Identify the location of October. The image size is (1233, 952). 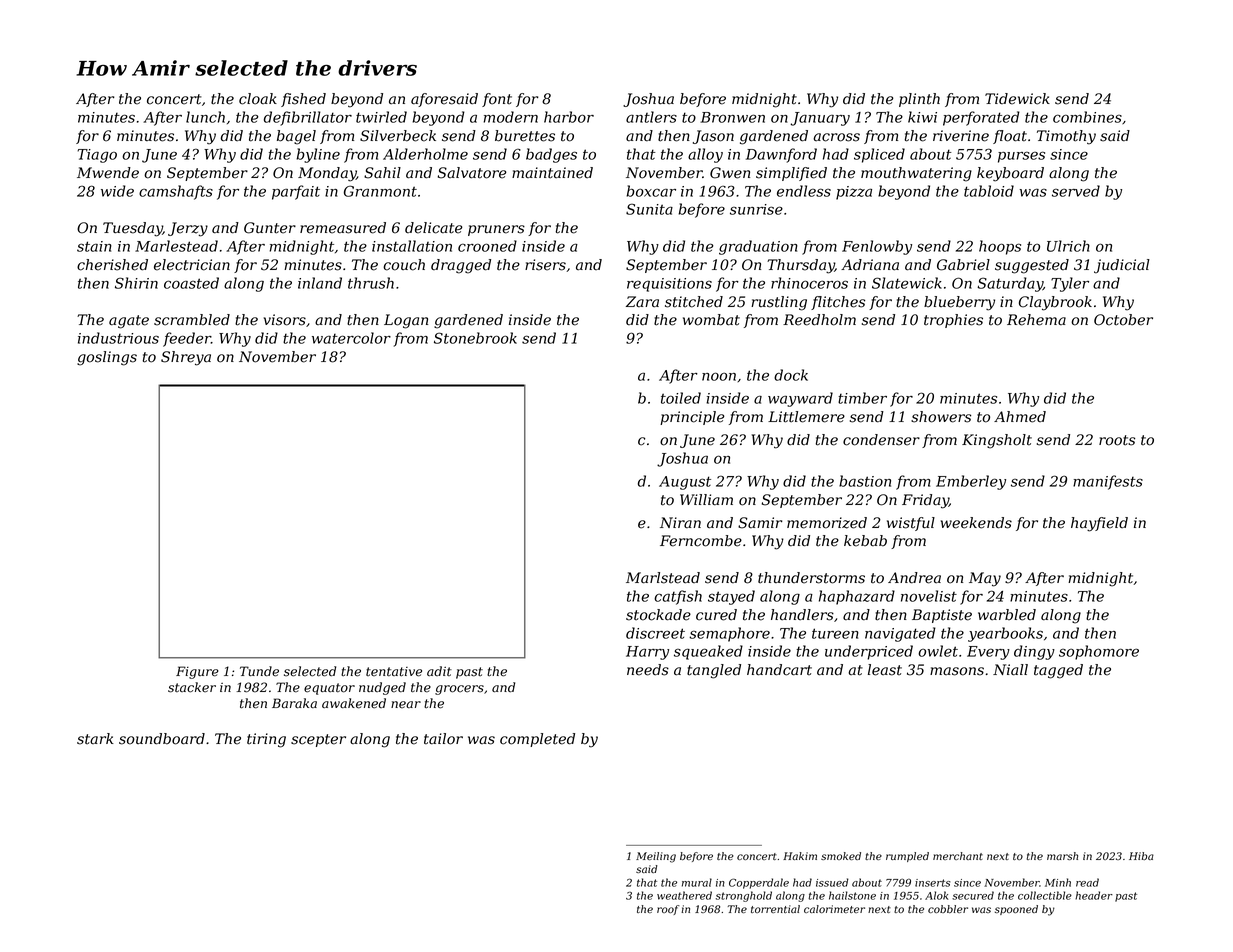
(1123, 320).
